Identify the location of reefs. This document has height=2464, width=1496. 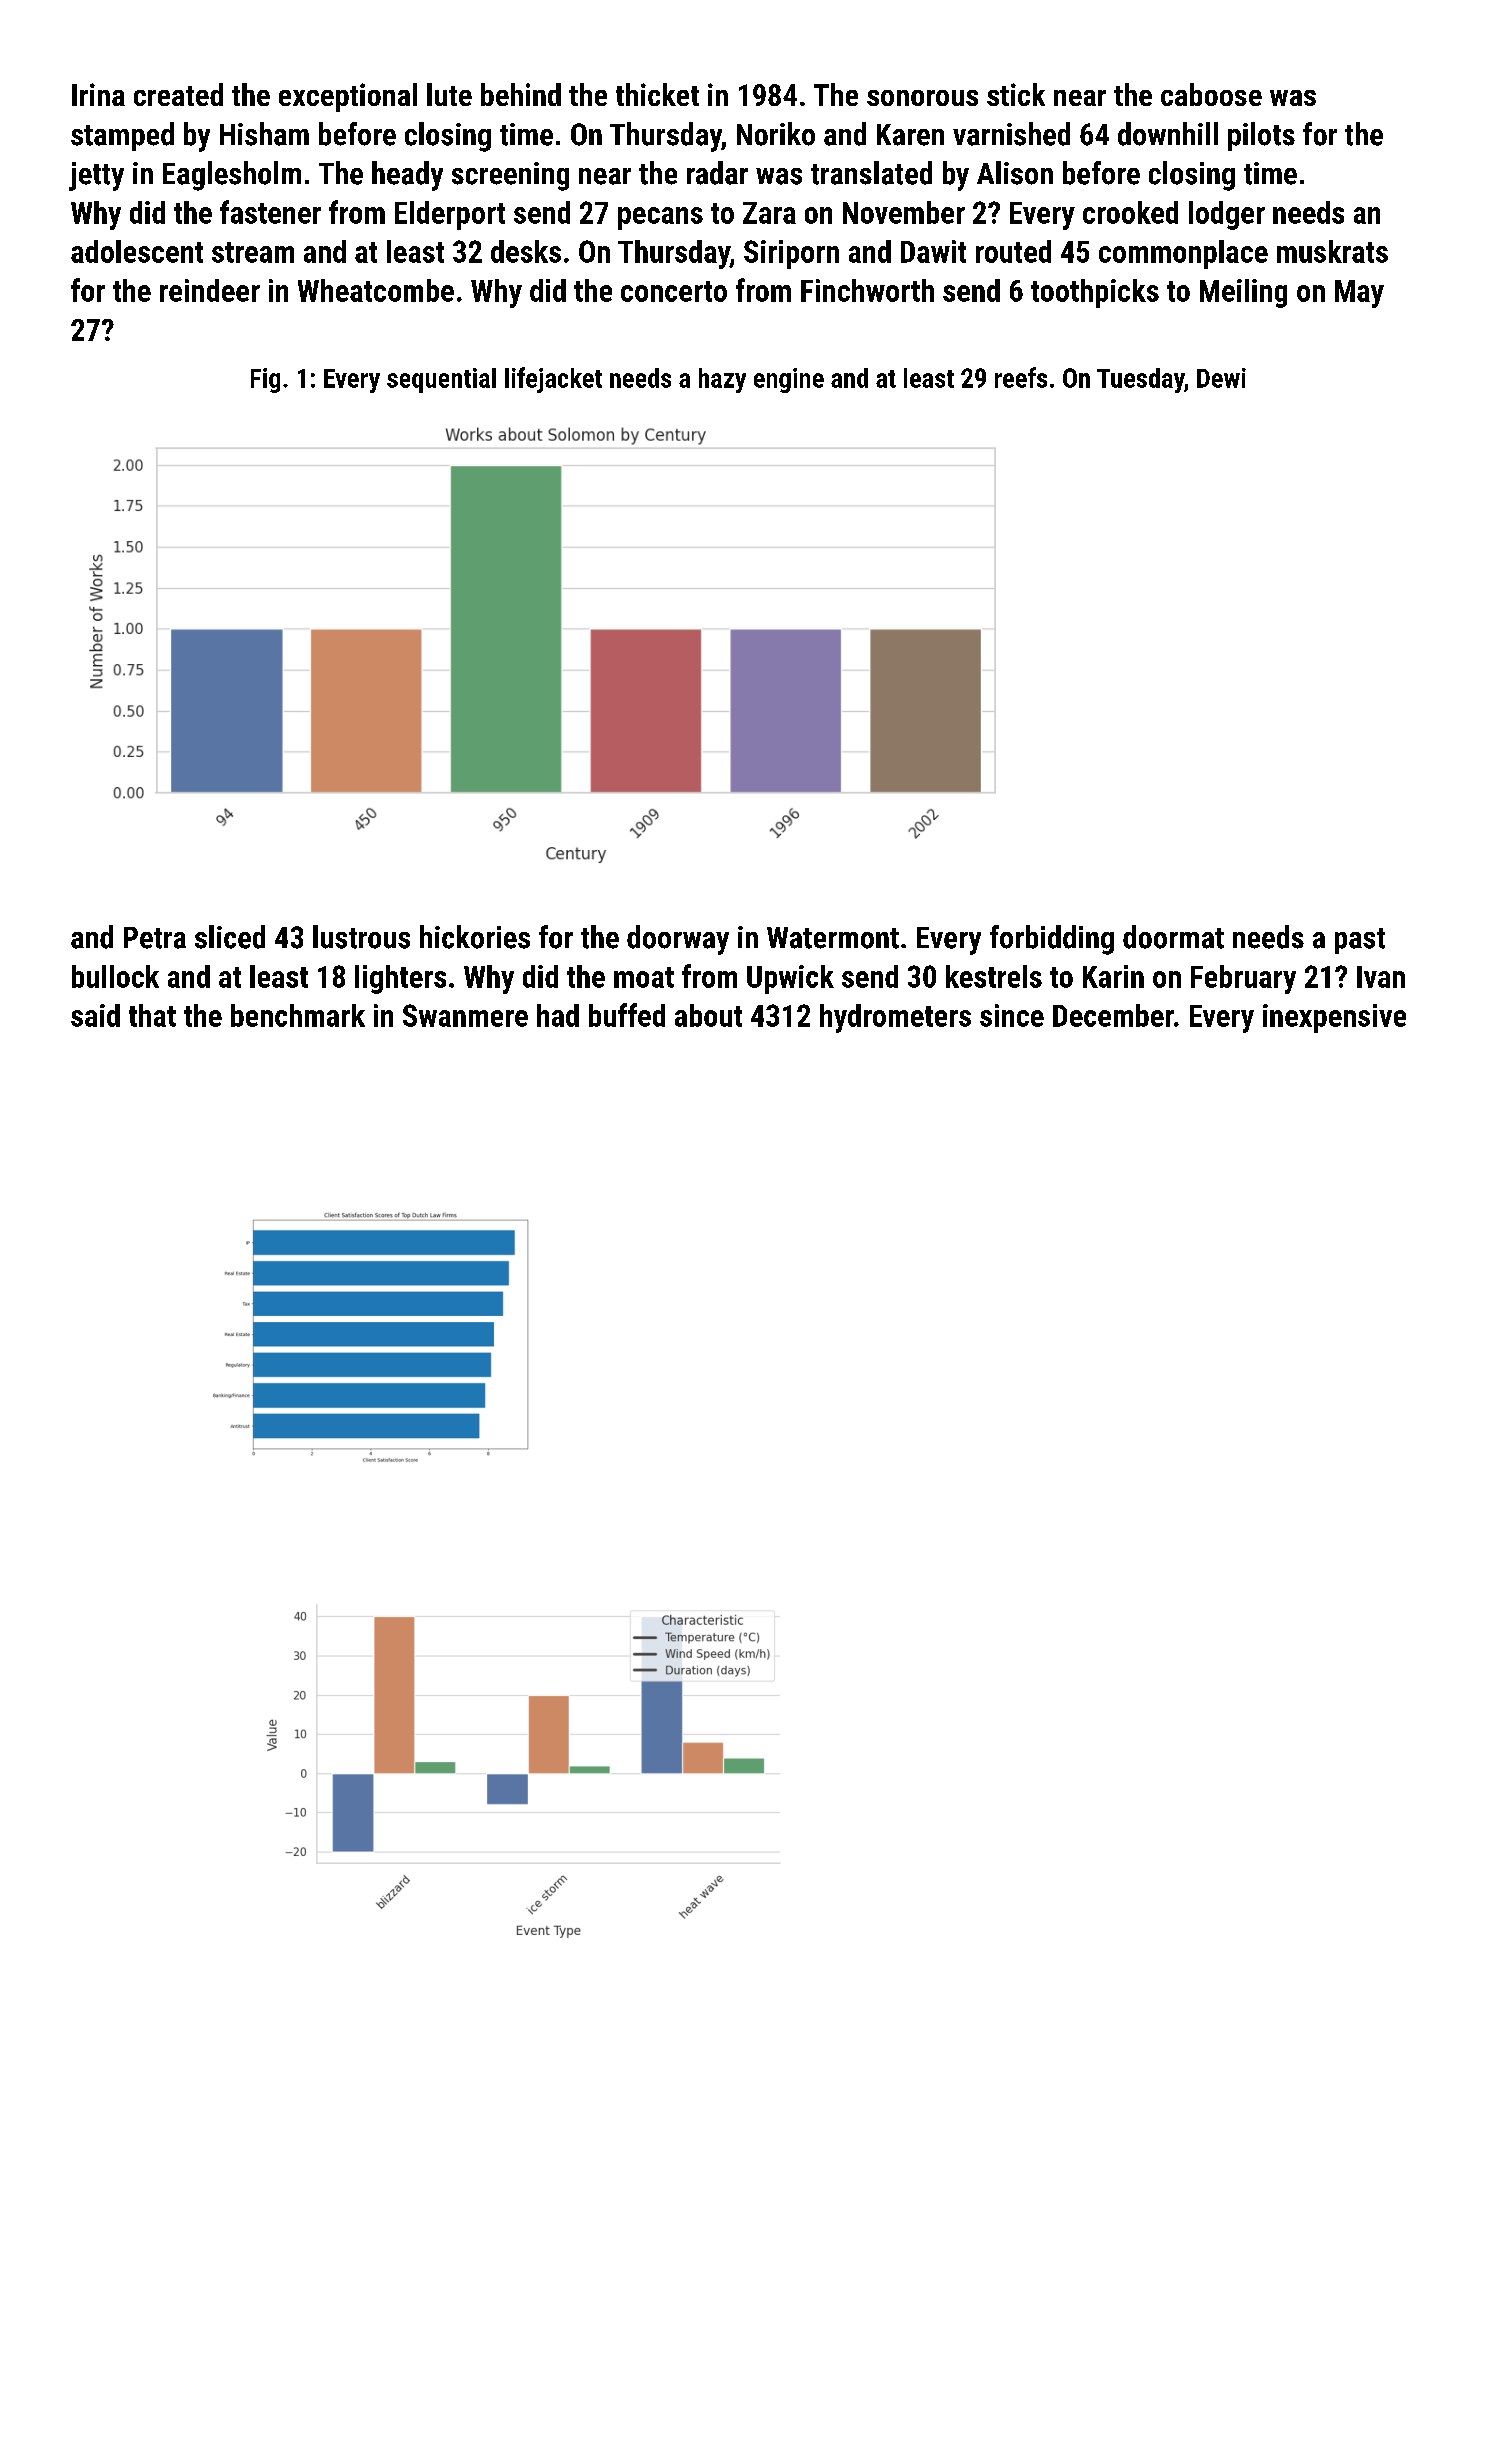
(1021, 377).
